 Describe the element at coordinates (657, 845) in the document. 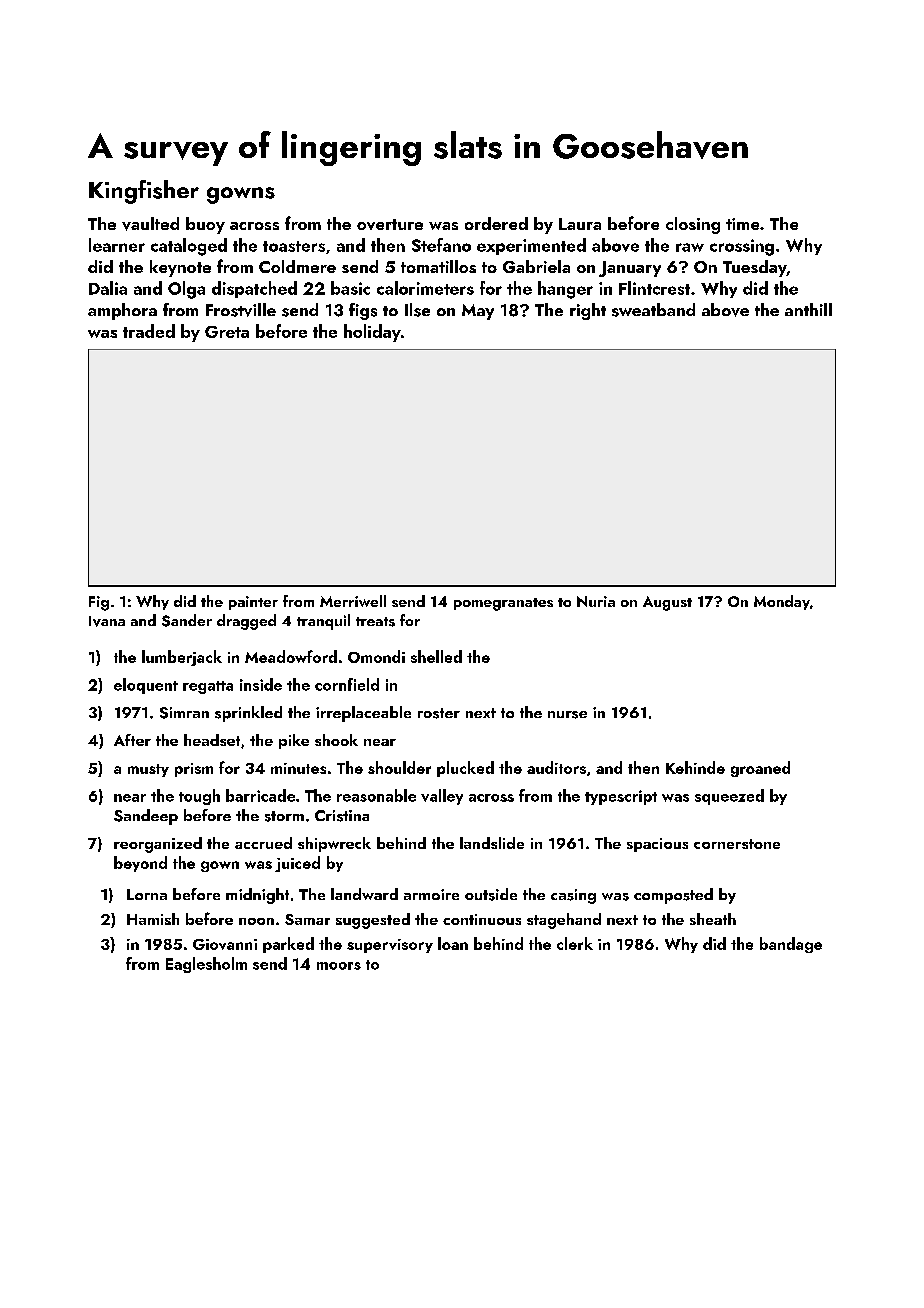

I see `spacious` at that location.
